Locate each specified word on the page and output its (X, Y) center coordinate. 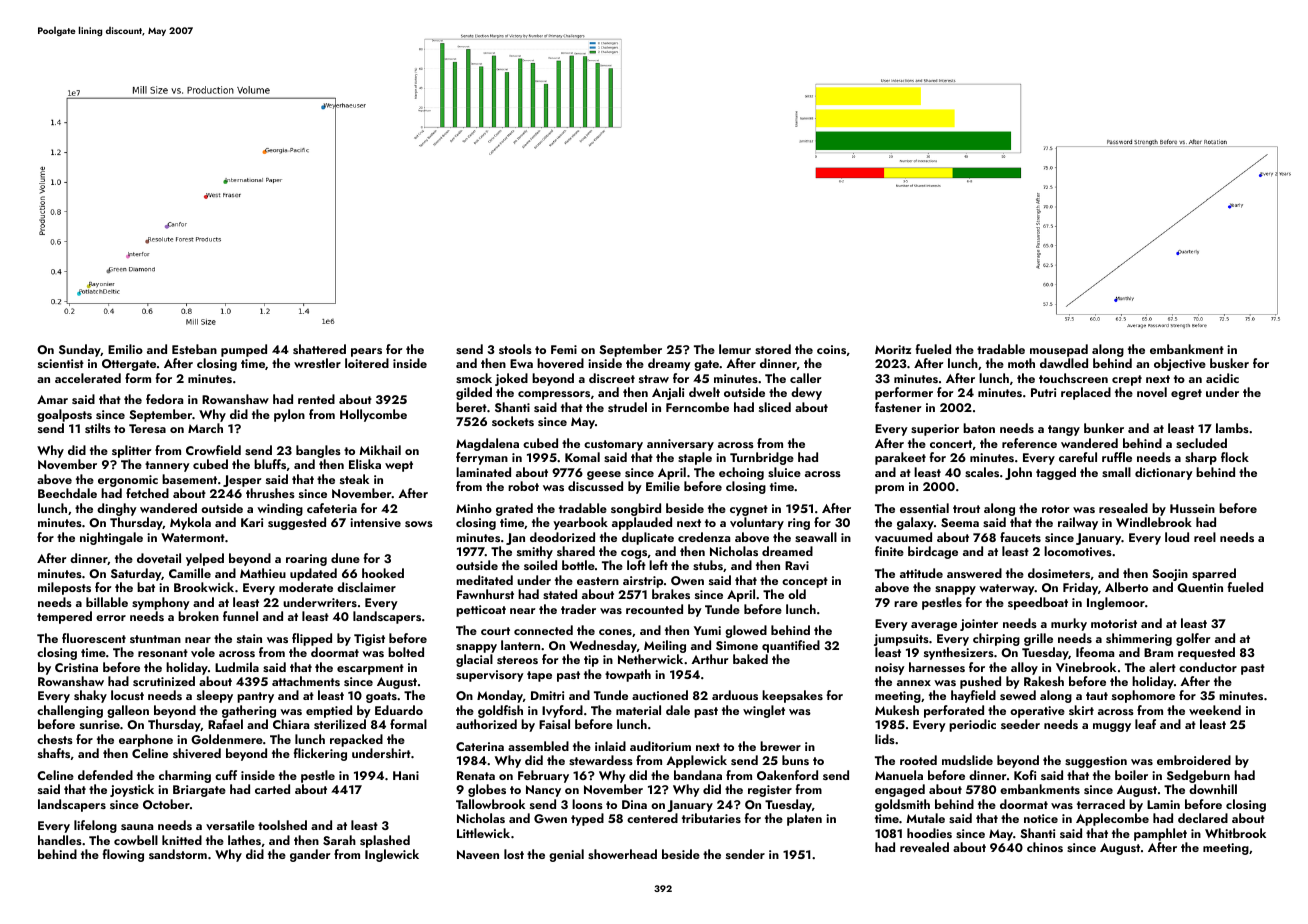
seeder (1020, 724)
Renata (476, 775)
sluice (784, 472)
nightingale (111, 538)
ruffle (1117, 457)
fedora (164, 399)
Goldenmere (227, 739)
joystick (132, 790)
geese (604, 475)
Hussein (1192, 508)
